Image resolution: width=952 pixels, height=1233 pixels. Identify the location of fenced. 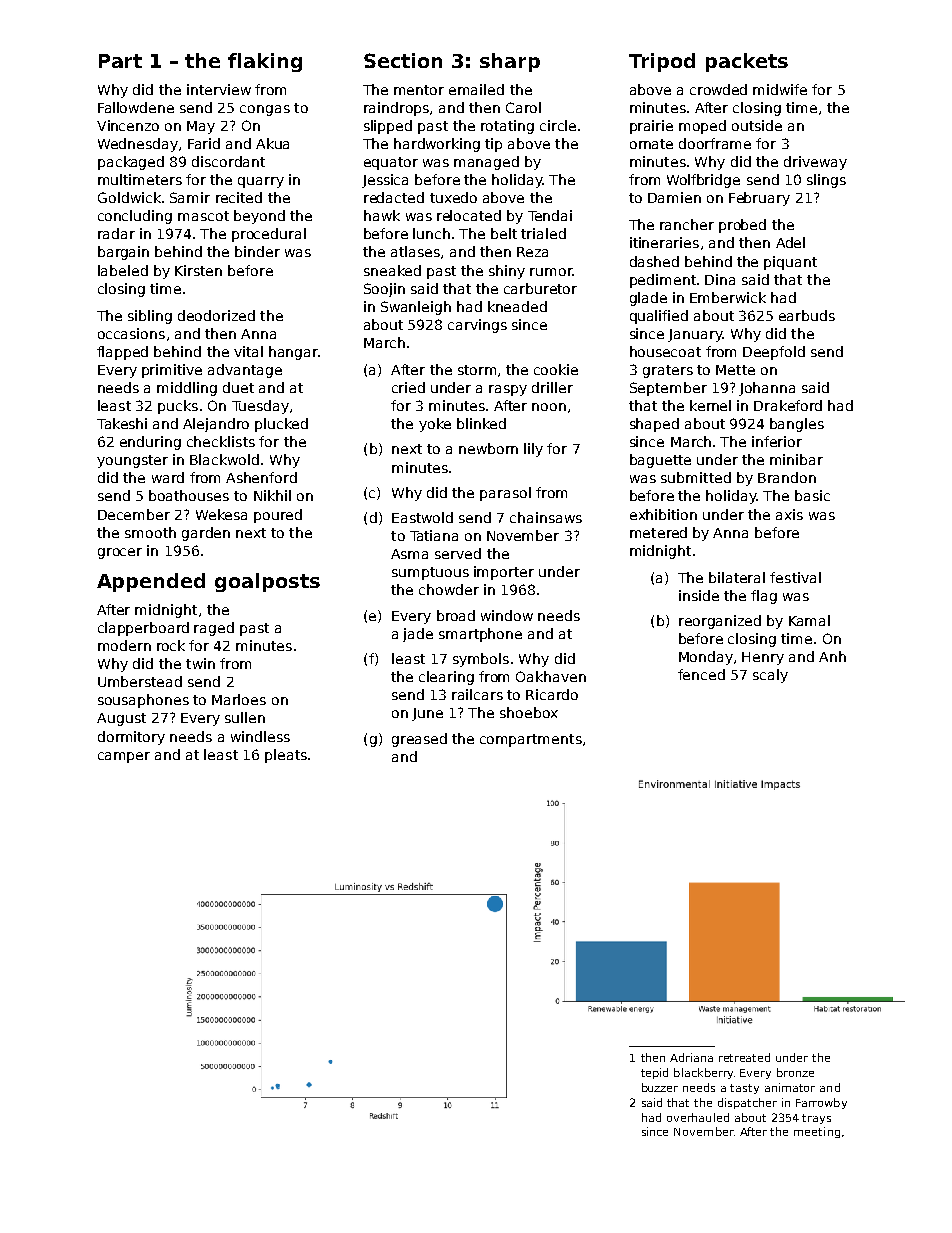
(701, 674).
